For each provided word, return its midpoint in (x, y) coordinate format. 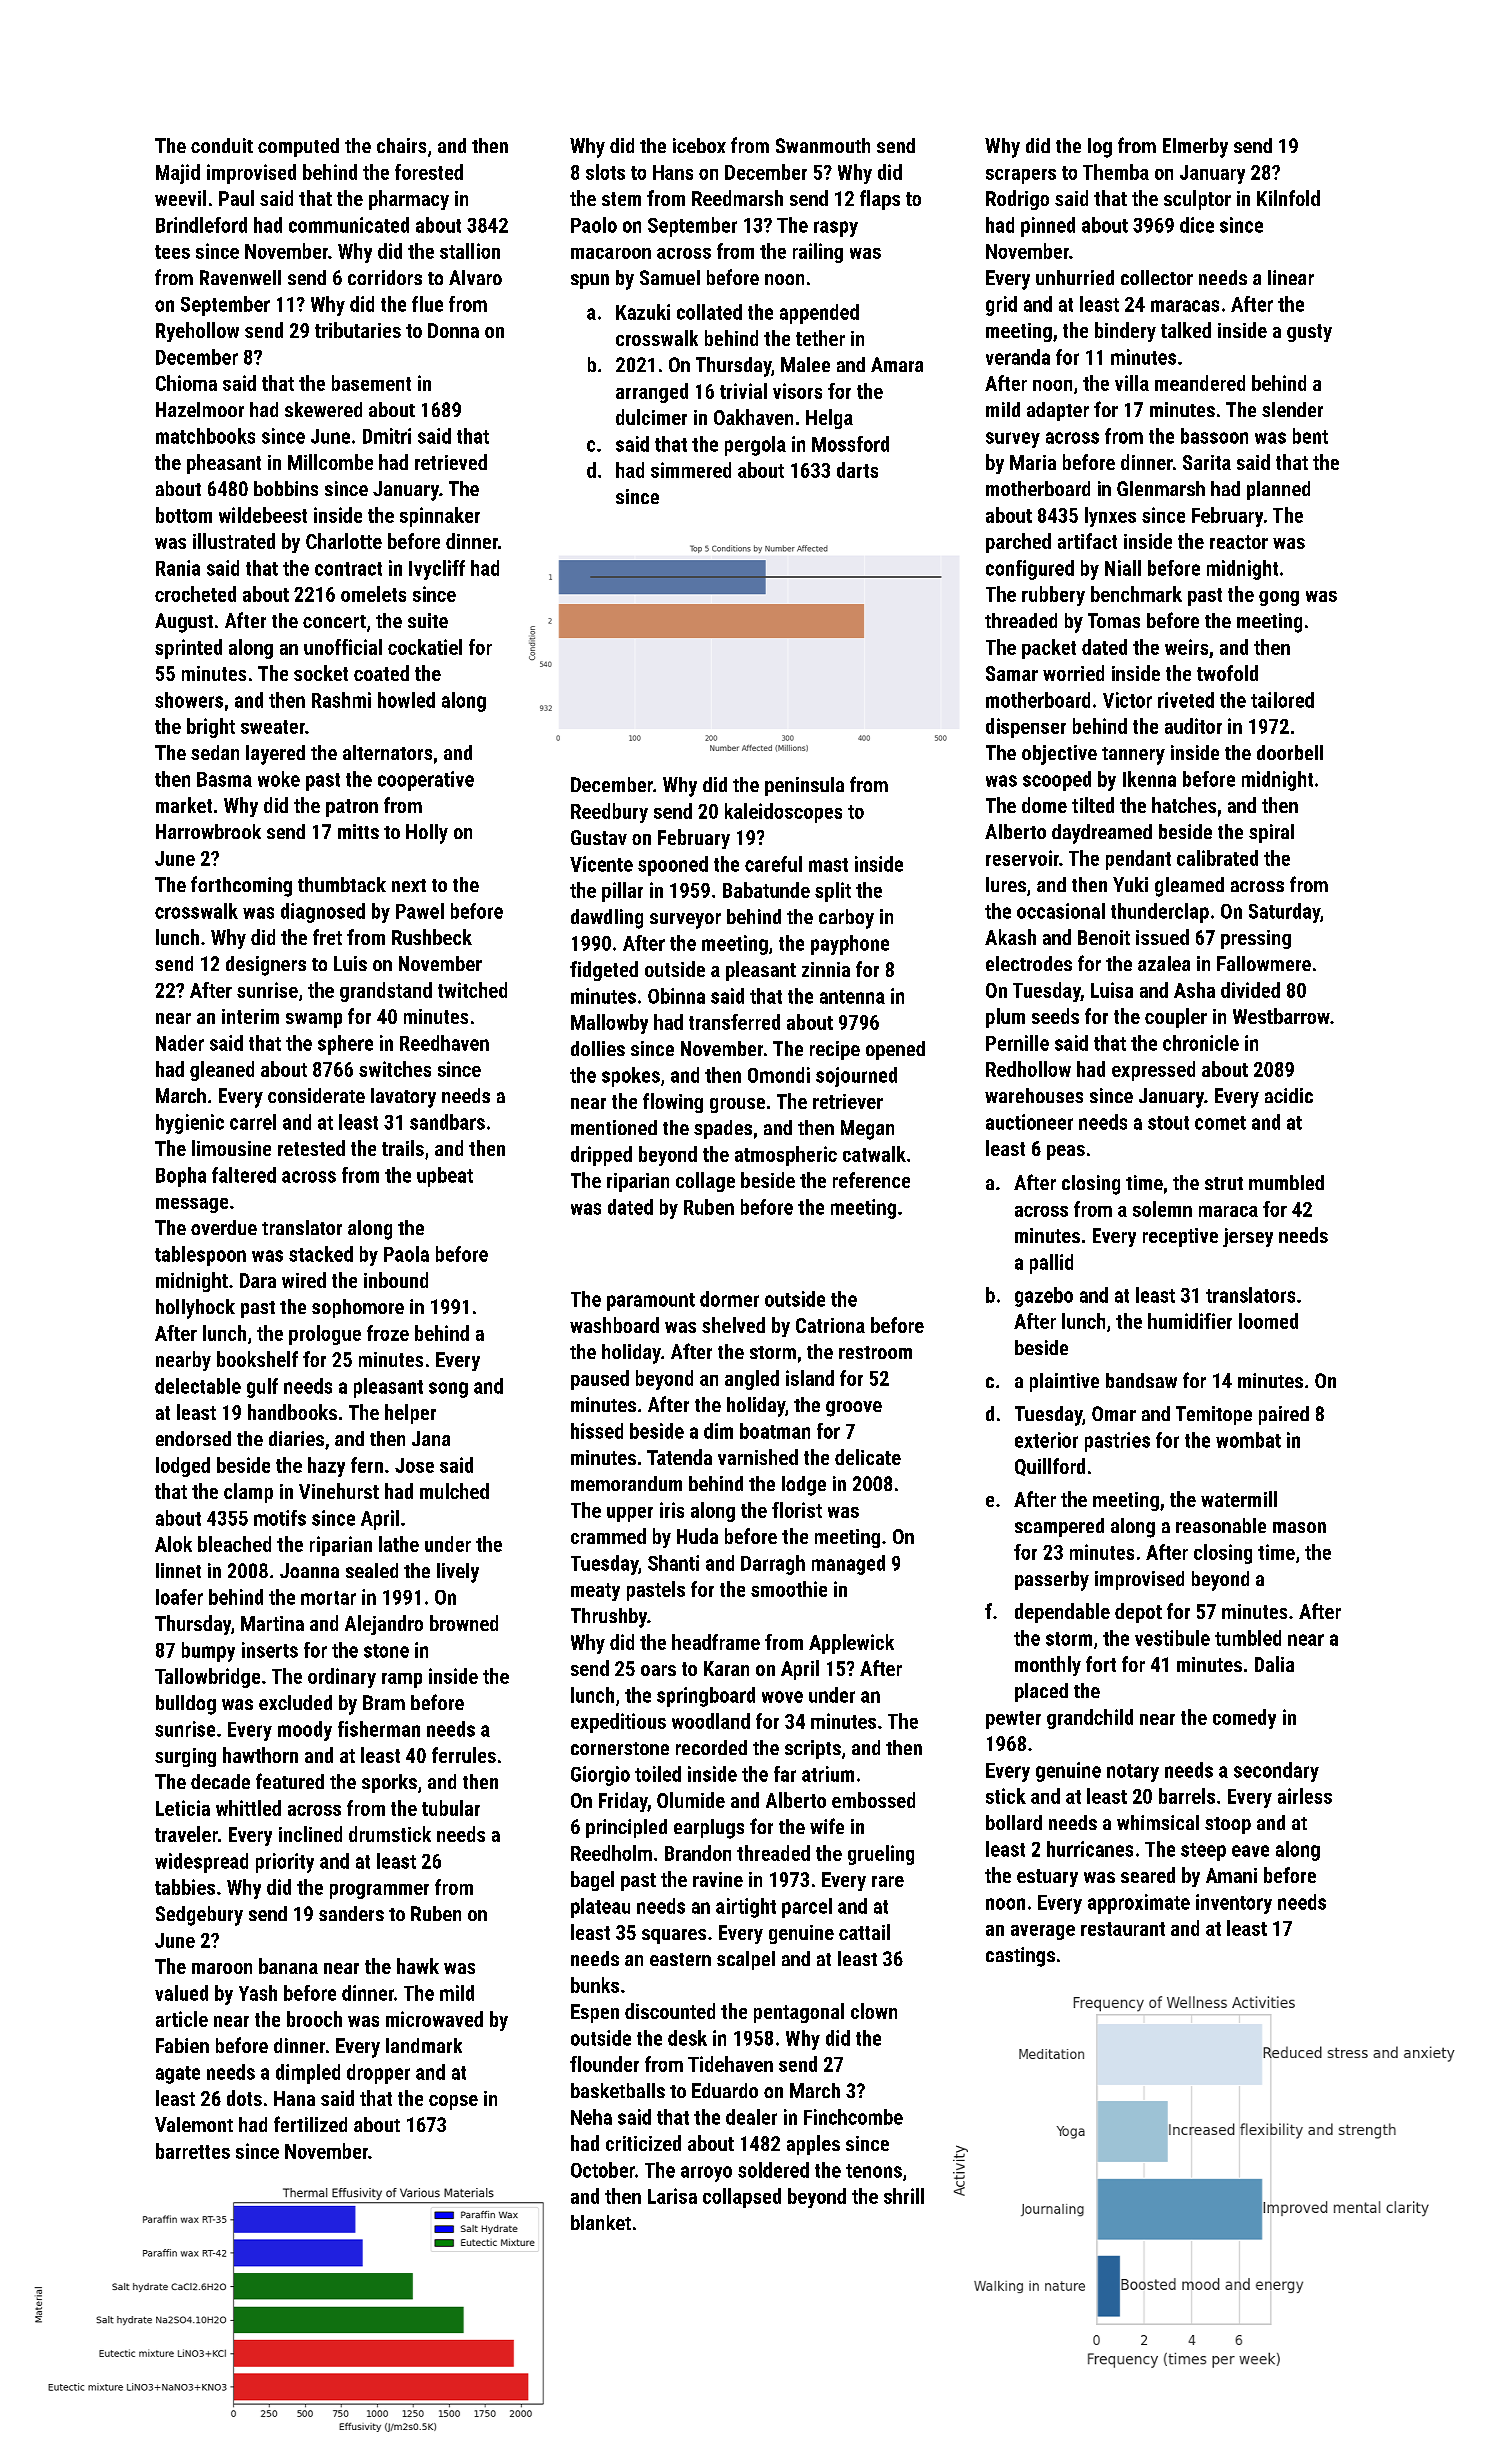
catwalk (874, 1154)
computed (298, 147)
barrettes (193, 2151)
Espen (595, 2013)
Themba (1116, 172)
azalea (1164, 963)
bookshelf (257, 1359)
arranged (652, 393)
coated (381, 673)
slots (605, 172)
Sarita (1207, 462)
